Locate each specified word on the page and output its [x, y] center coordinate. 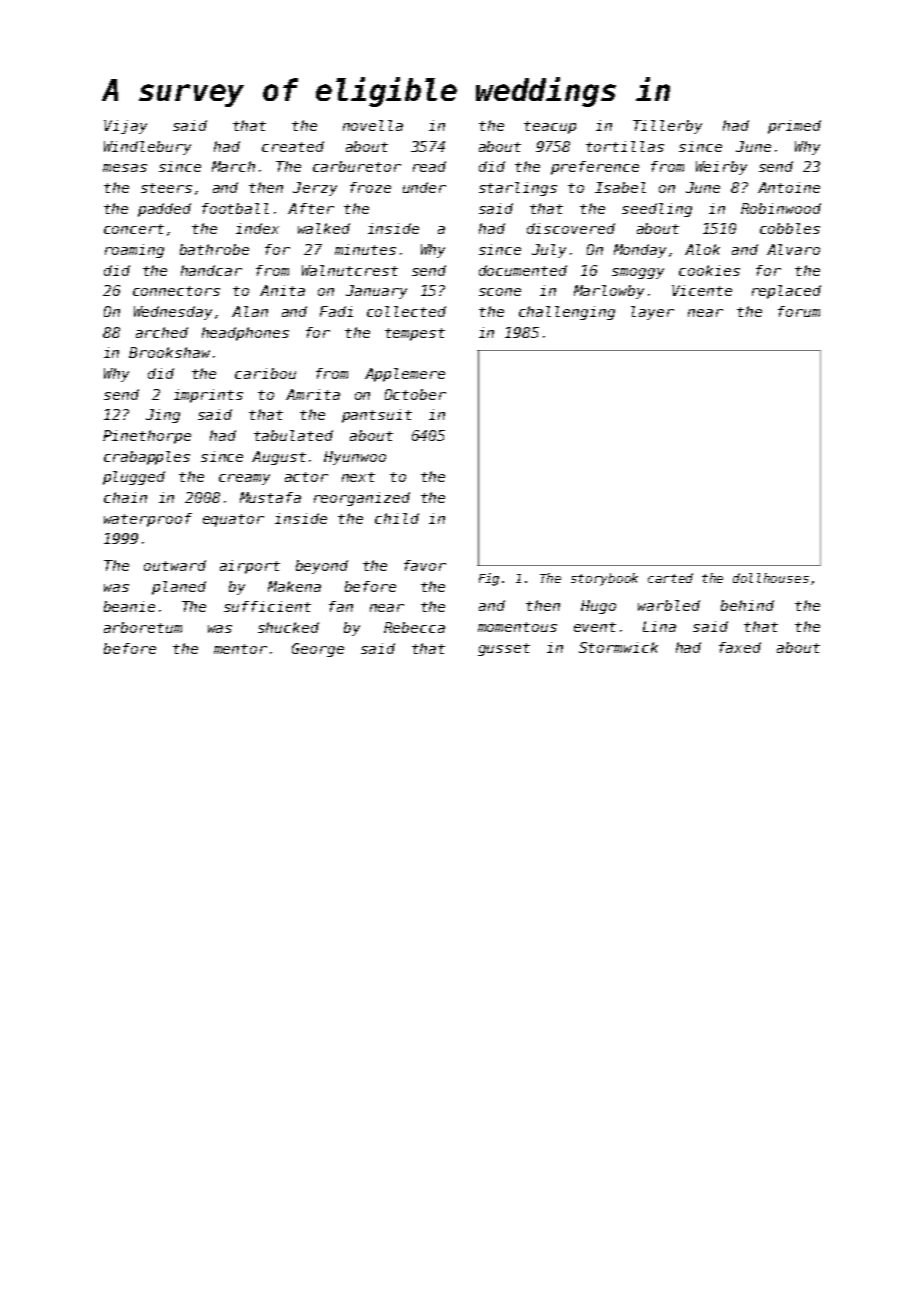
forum [799, 311]
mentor [240, 649]
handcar [211, 270]
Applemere [405, 375]
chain [125, 497]
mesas [125, 168]
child [397, 518]
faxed [740, 647]
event [595, 627]
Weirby [721, 168]
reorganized [362, 499]
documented [523, 270]
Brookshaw [169, 352]
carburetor [357, 166]
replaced [786, 292]
